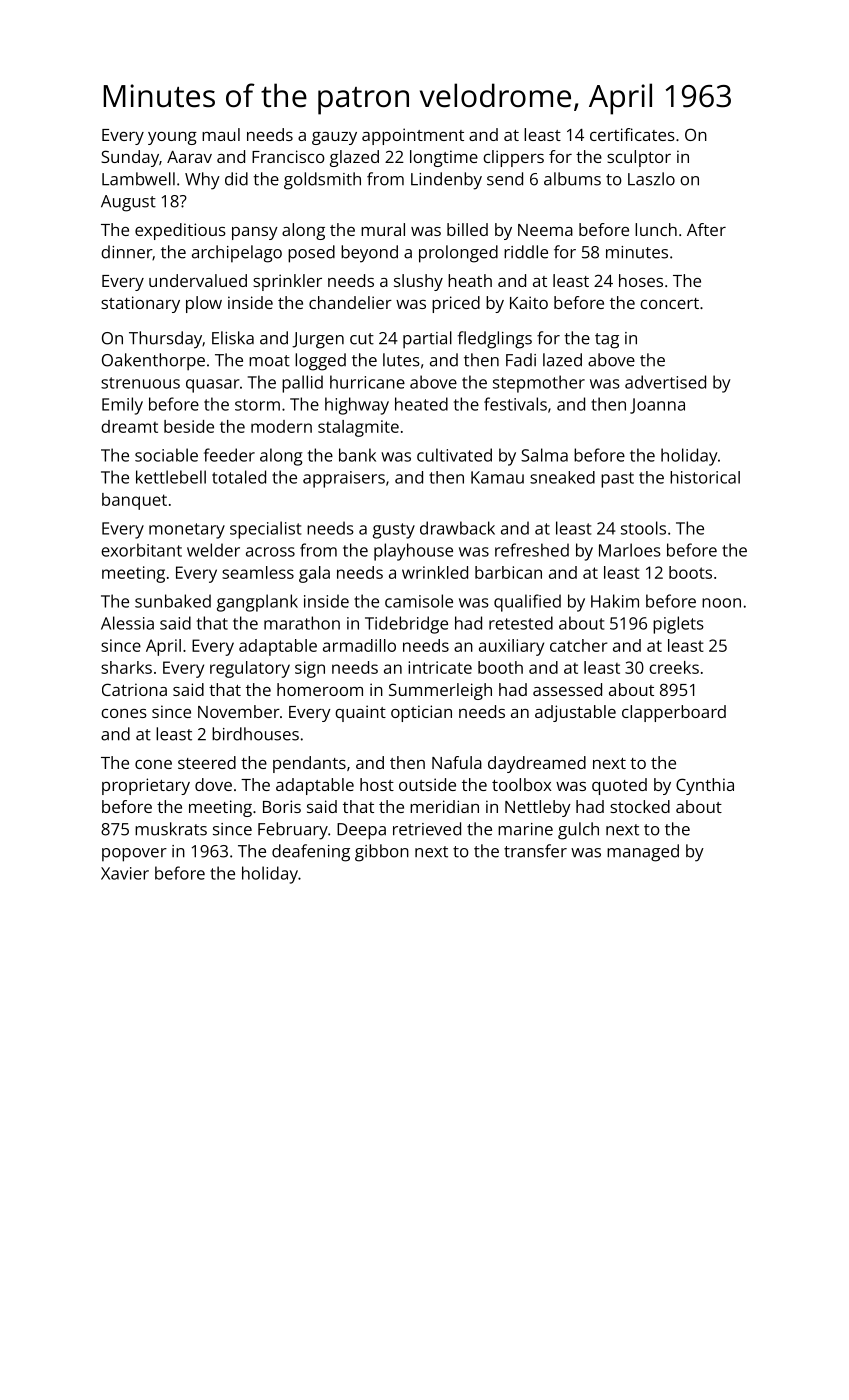 This document has height=1400, width=849. What do you see at coordinates (322, 181) in the document?
I see `goldsmith` at bounding box center [322, 181].
